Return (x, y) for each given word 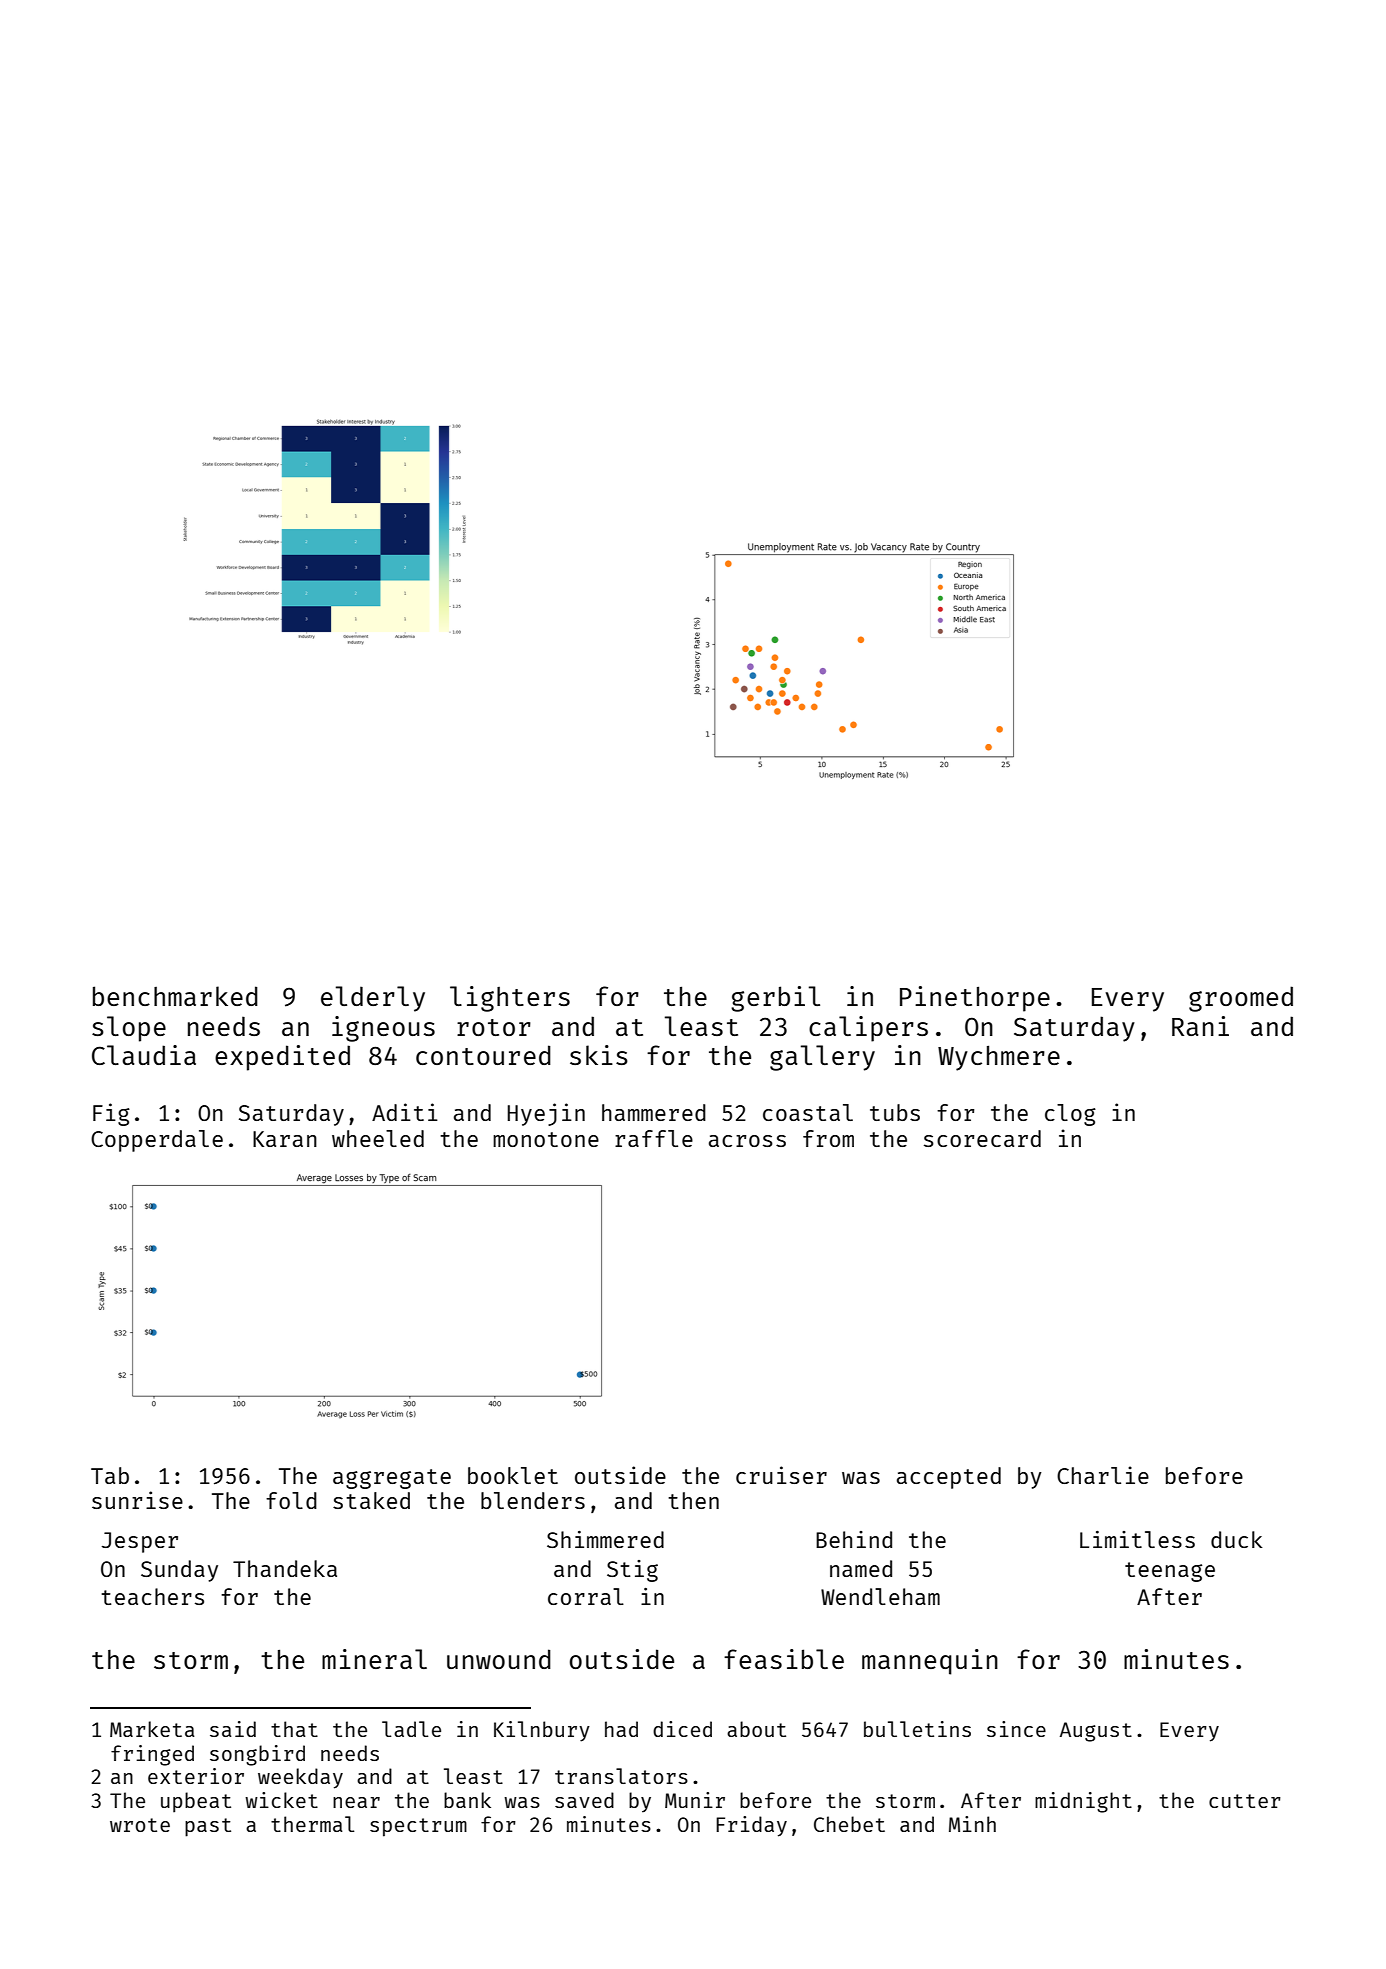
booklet (513, 1475)
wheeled (378, 1138)
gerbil (775, 999)
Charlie (1103, 1475)
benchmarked (175, 996)
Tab (110, 1475)
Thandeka (285, 1568)
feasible (784, 1659)
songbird (257, 1755)
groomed (1241, 999)
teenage (1170, 1572)
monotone (546, 1139)
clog (1070, 1115)
